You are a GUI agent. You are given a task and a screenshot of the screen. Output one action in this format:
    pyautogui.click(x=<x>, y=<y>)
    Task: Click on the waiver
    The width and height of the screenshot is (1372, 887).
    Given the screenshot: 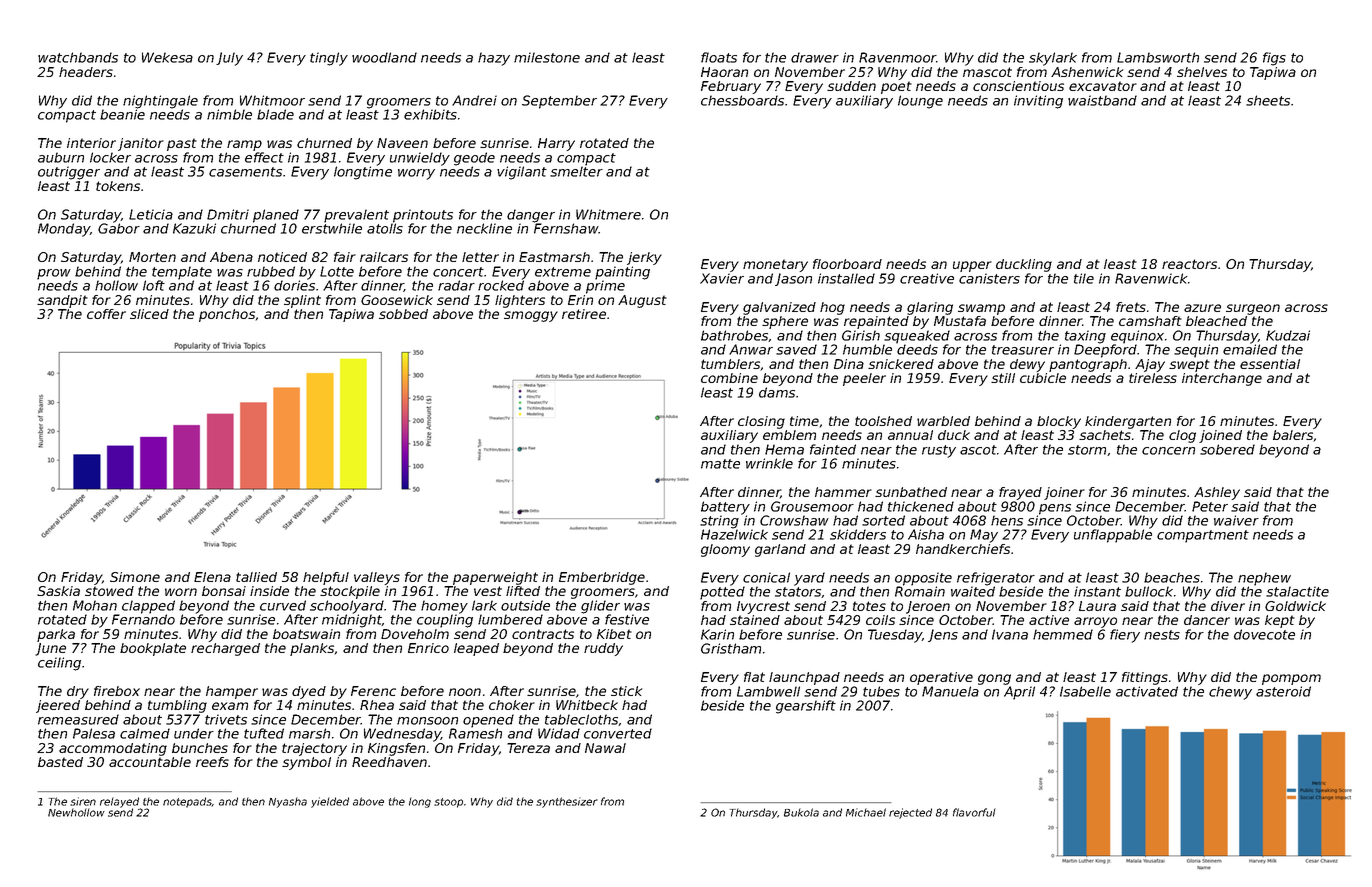 What is the action you would take?
    pyautogui.click(x=1236, y=520)
